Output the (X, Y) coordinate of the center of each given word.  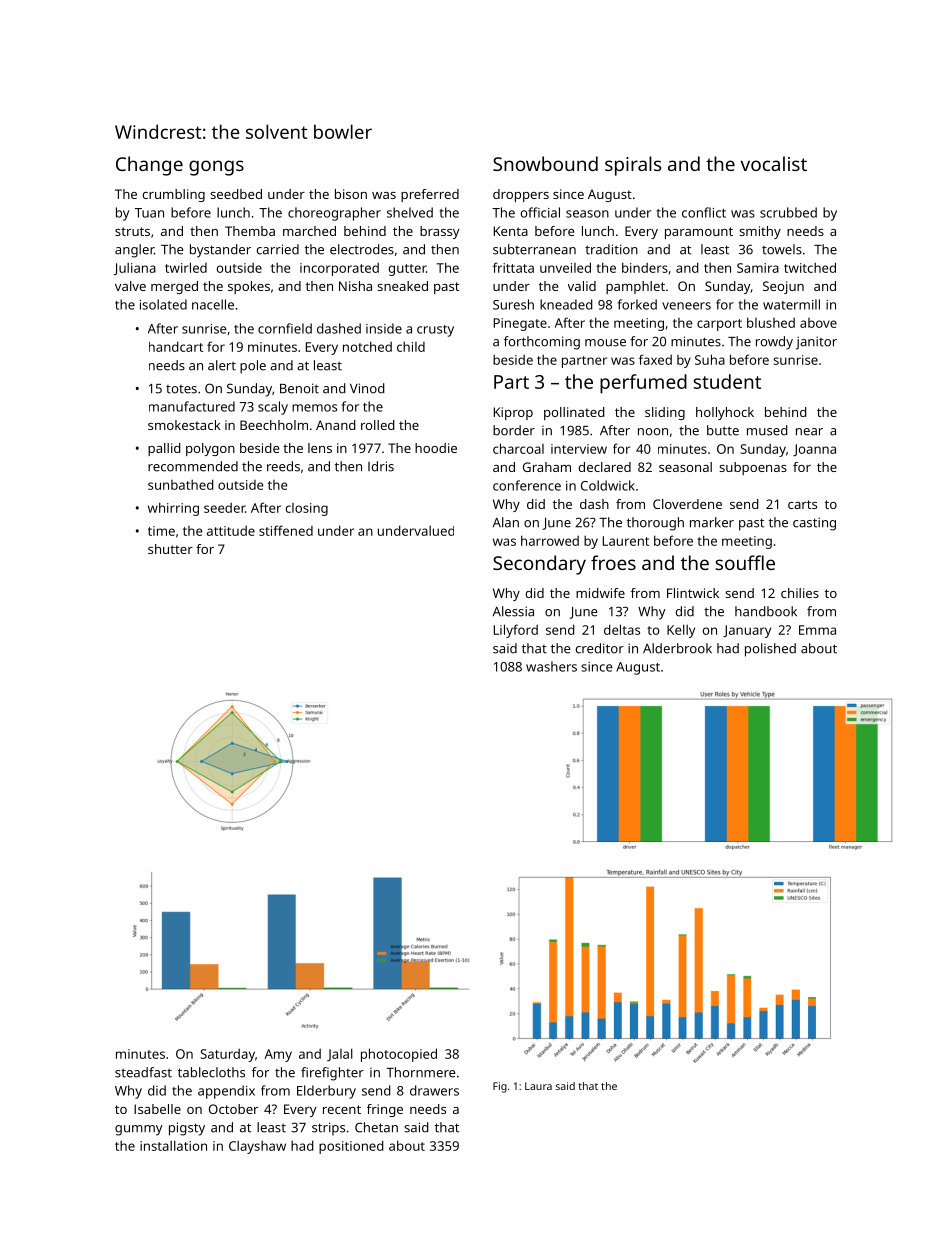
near (809, 432)
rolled (378, 425)
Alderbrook (677, 648)
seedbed (236, 194)
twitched (810, 267)
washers (551, 666)
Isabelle (157, 1109)
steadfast (143, 1072)
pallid (164, 449)
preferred (430, 195)
